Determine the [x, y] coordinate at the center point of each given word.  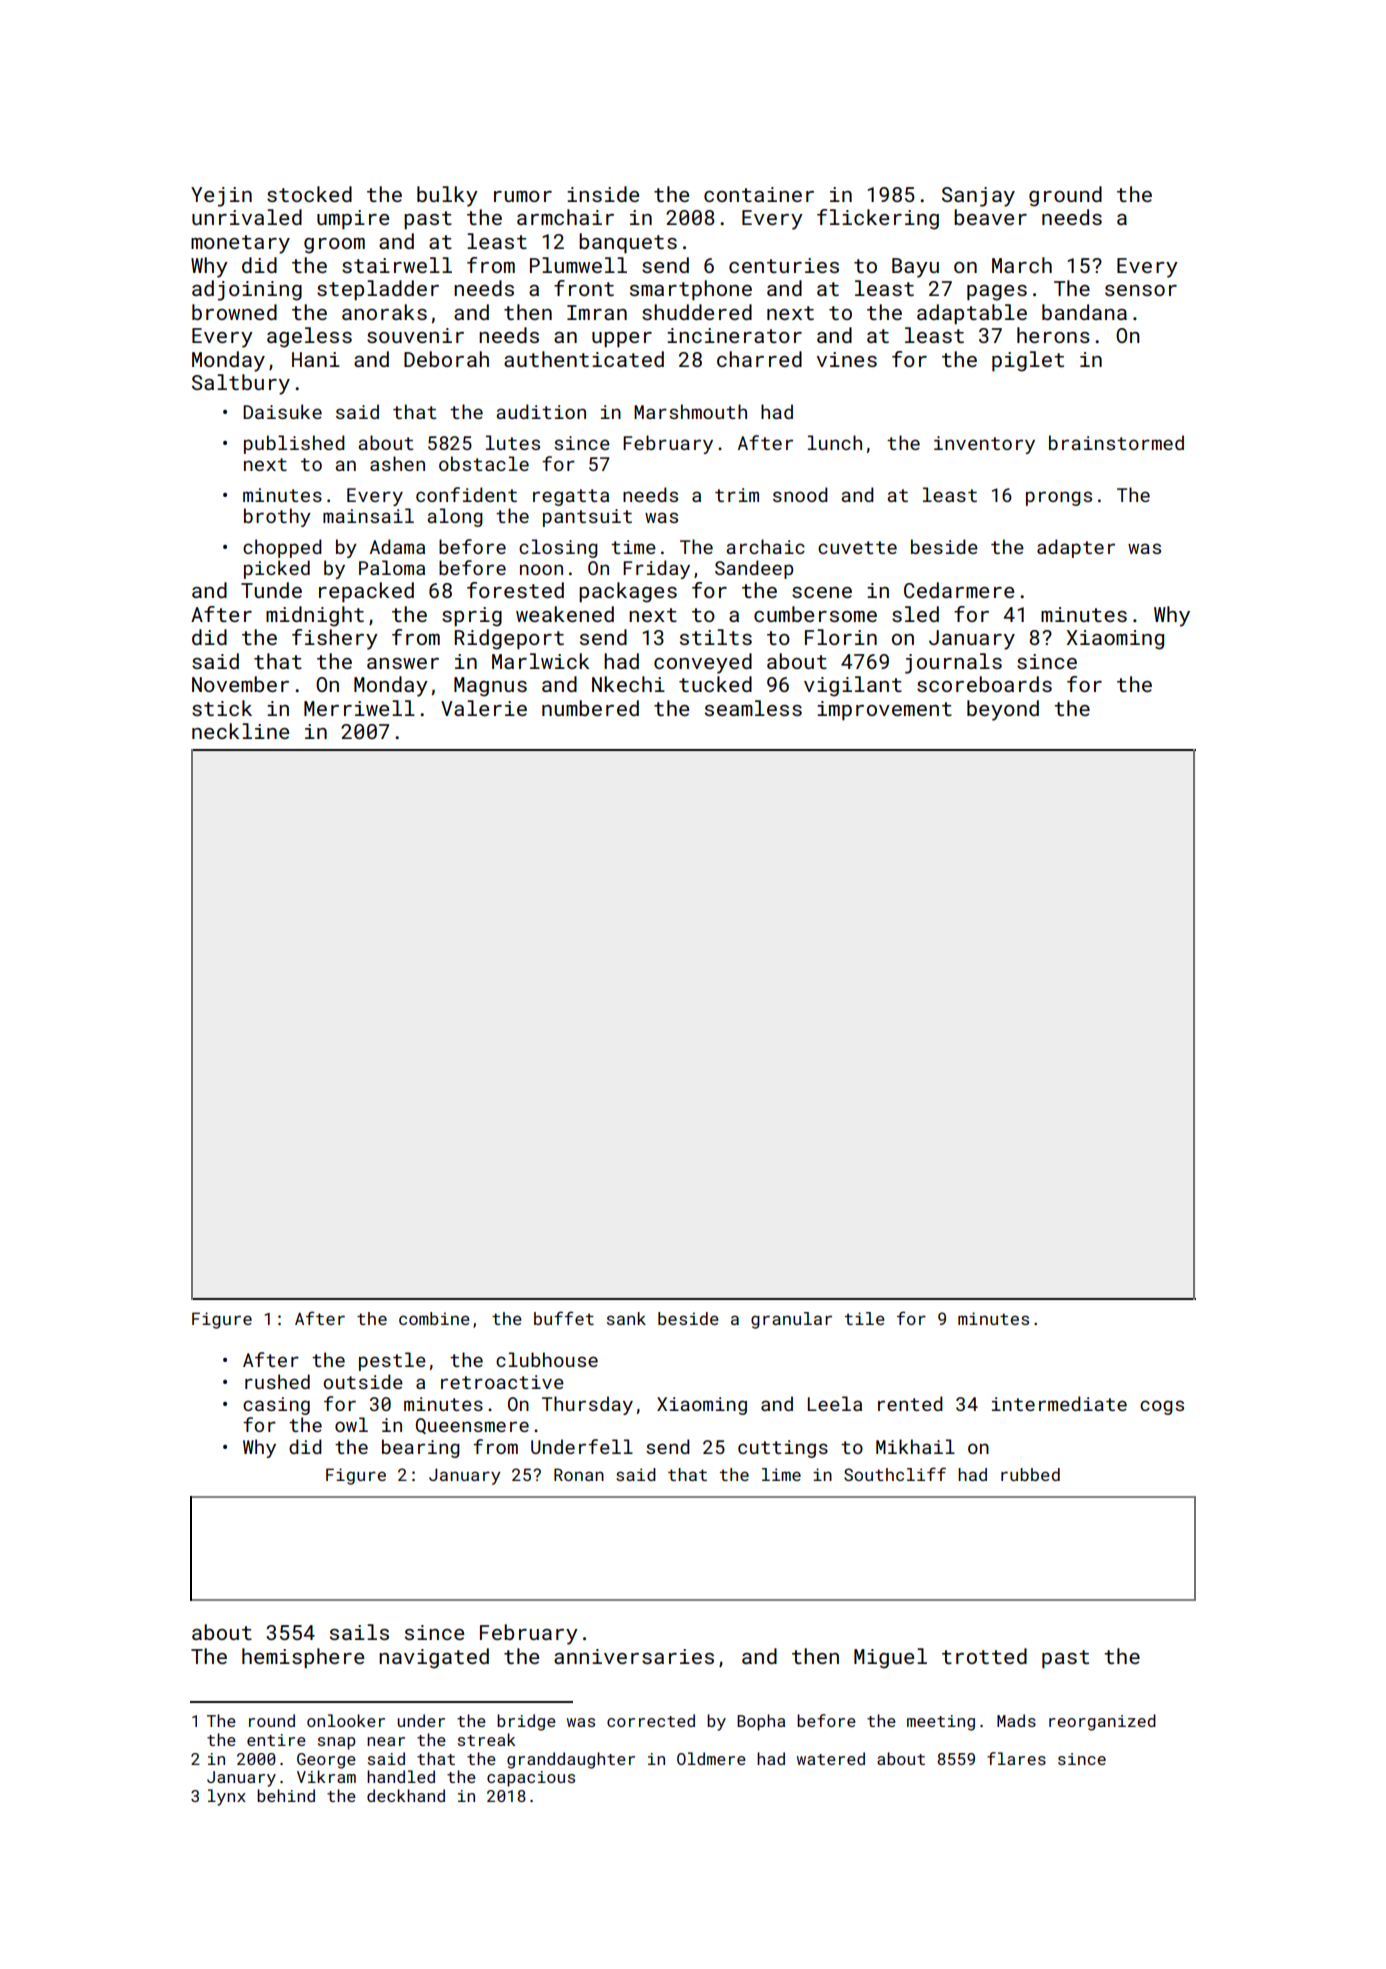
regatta [571, 497]
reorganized [1102, 1722]
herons [1053, 335]
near [386, 1741]
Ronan [579, 1474]
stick [222, 708]
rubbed [1030, 1474]
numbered [590, 708]
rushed [277, 1381]
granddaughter [571, 1760]
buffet [564, 1318]
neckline [240, 731]
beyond [1003, 710]
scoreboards [984, 684]
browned [234, 312]
